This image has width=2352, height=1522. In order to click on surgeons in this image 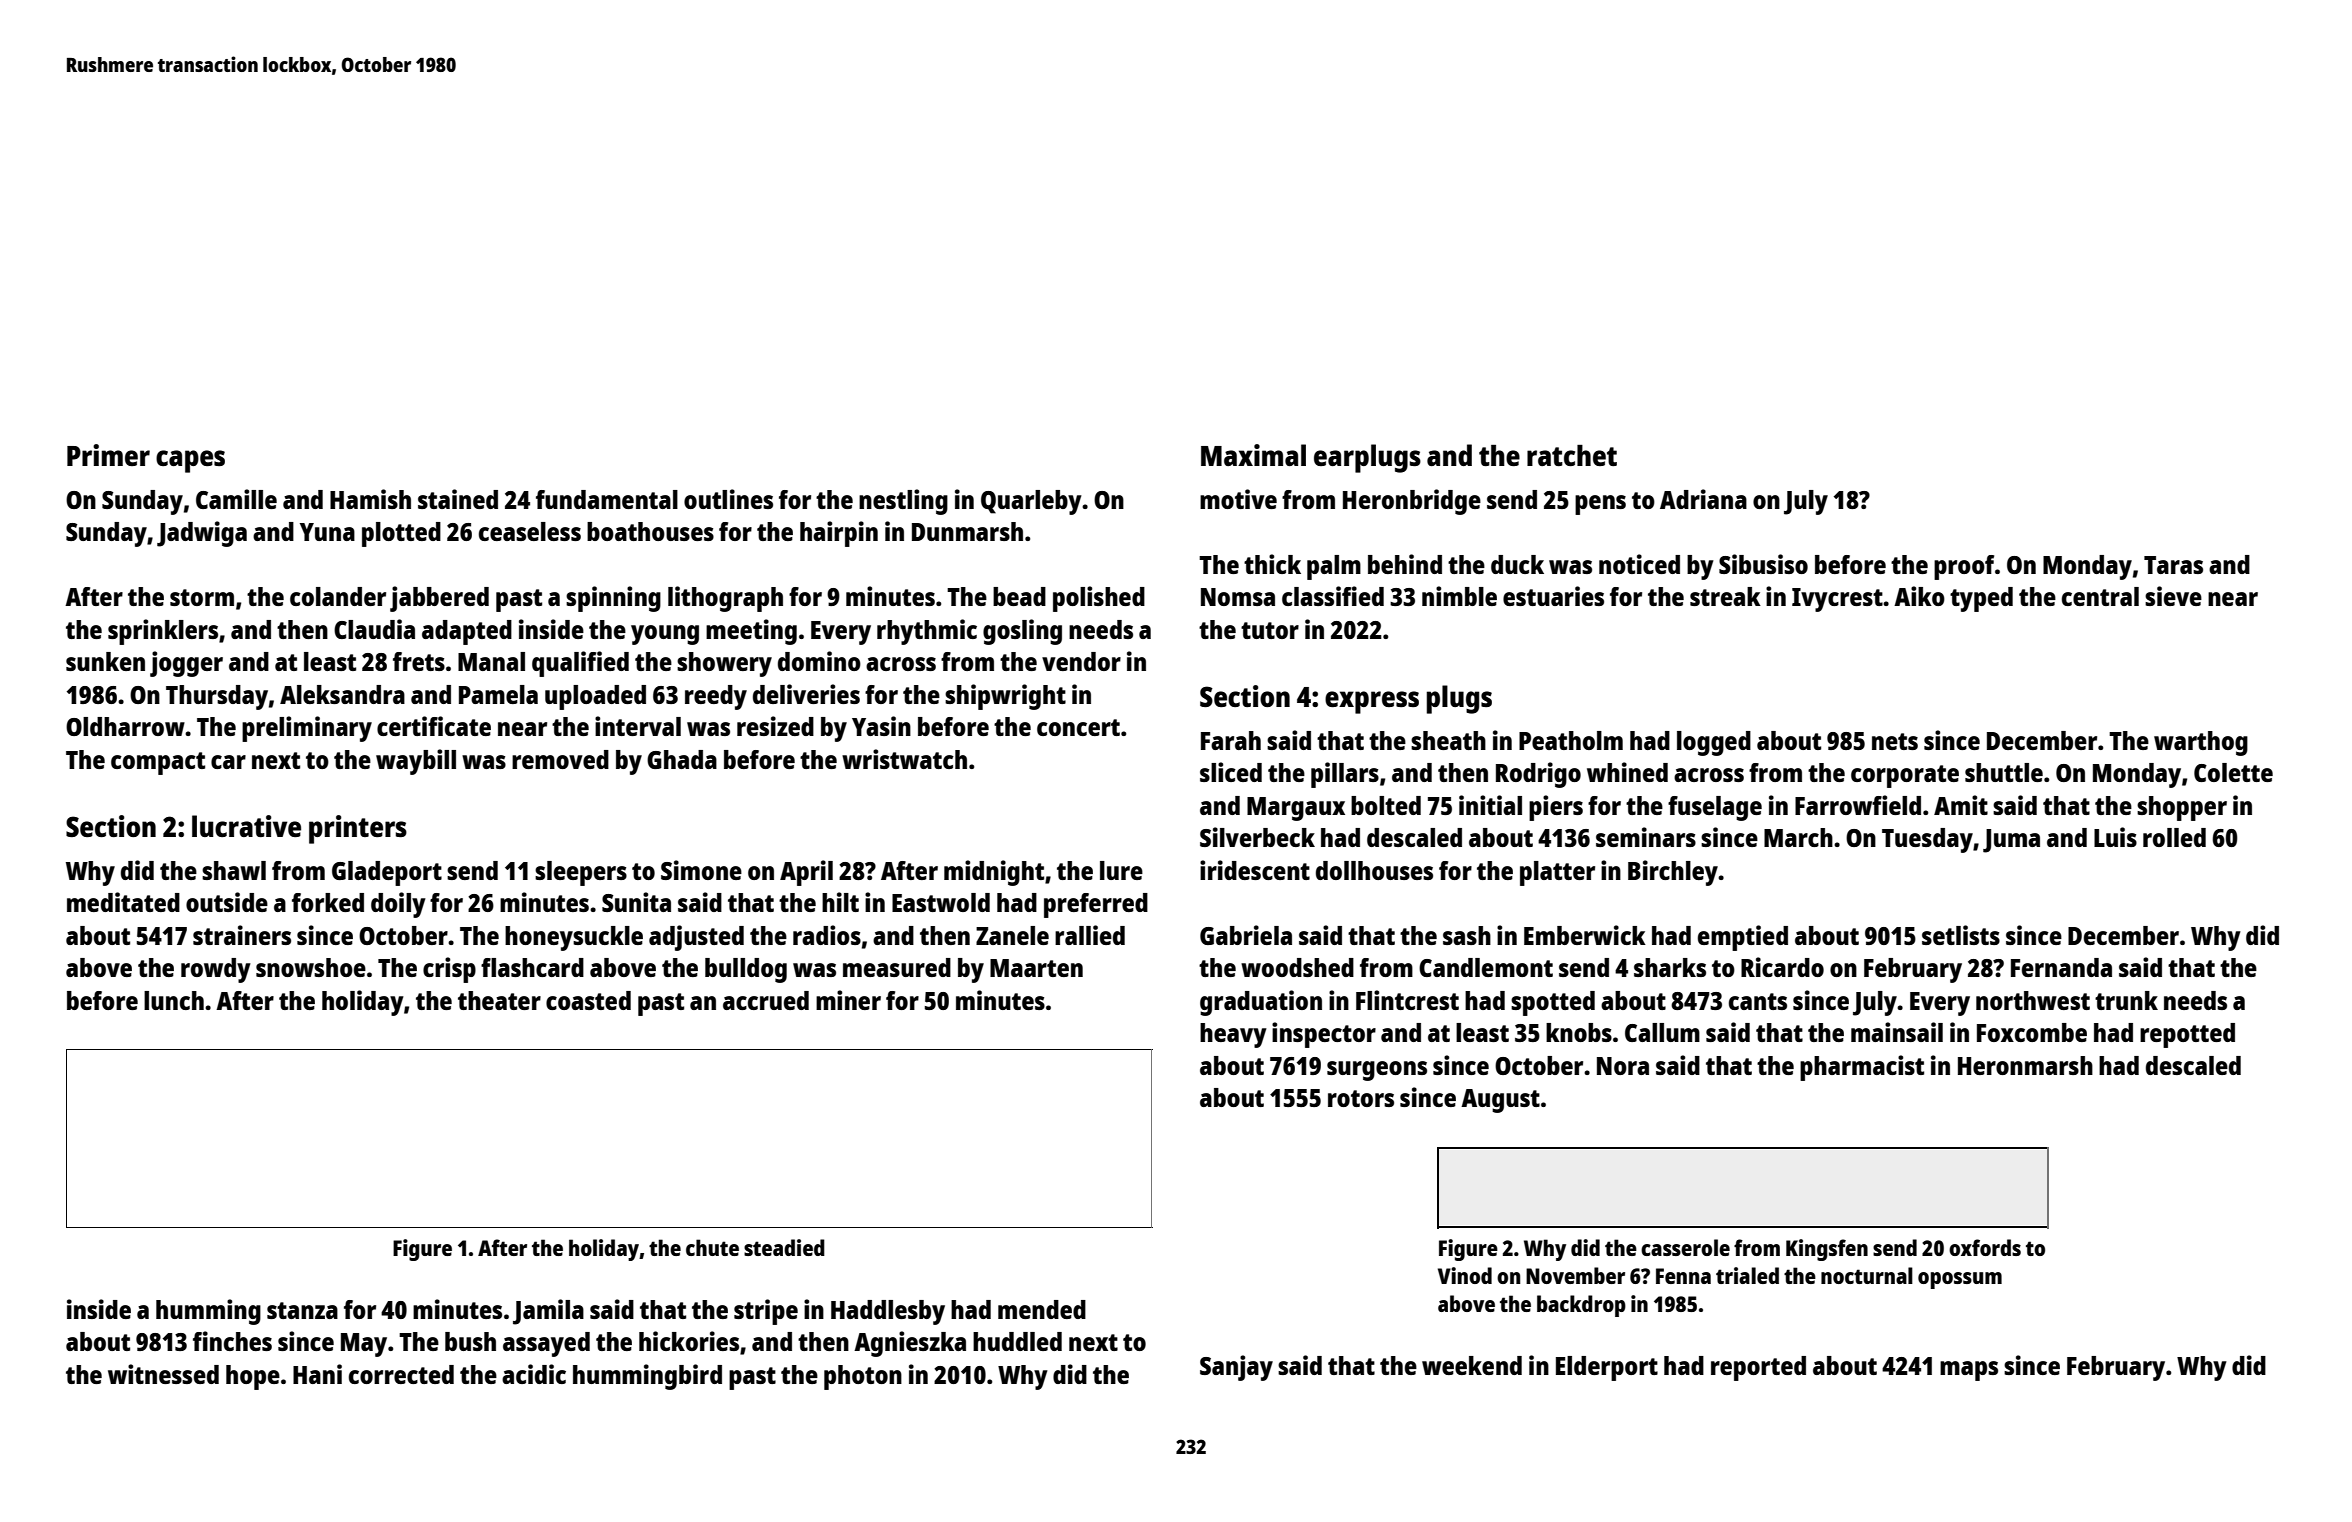, I will do `click(1377, 1071)`.
